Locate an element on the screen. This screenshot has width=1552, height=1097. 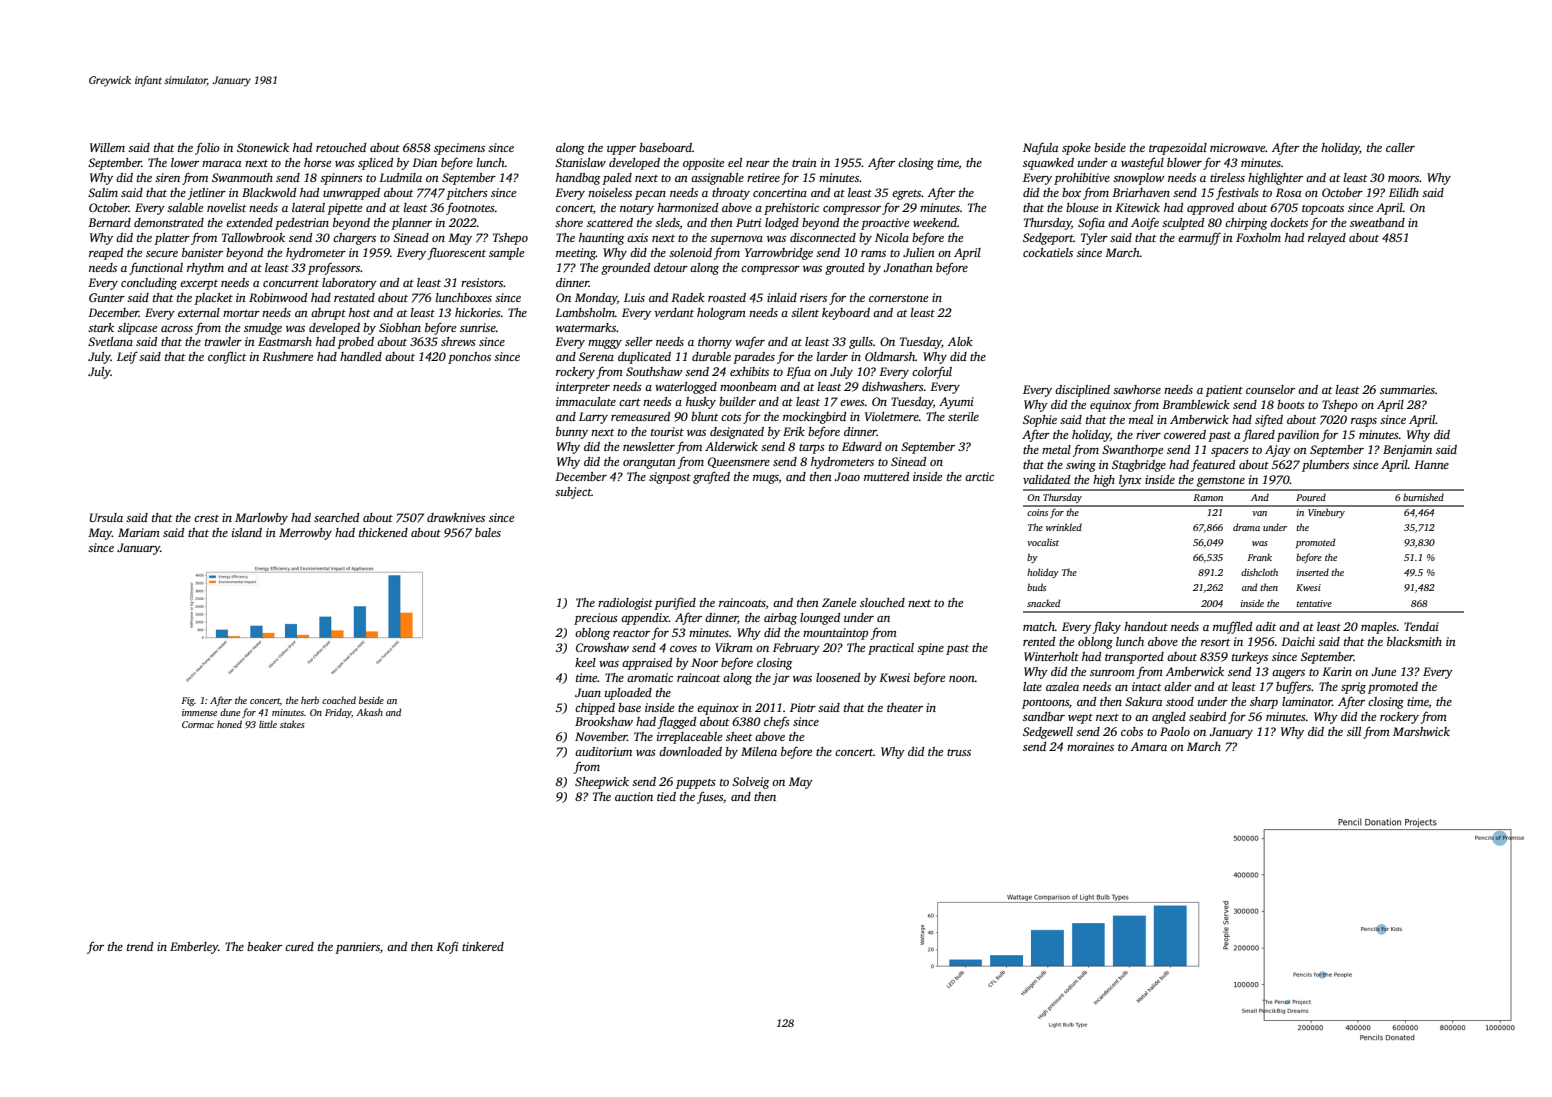
Milena is located at coordinates (759, 751).
